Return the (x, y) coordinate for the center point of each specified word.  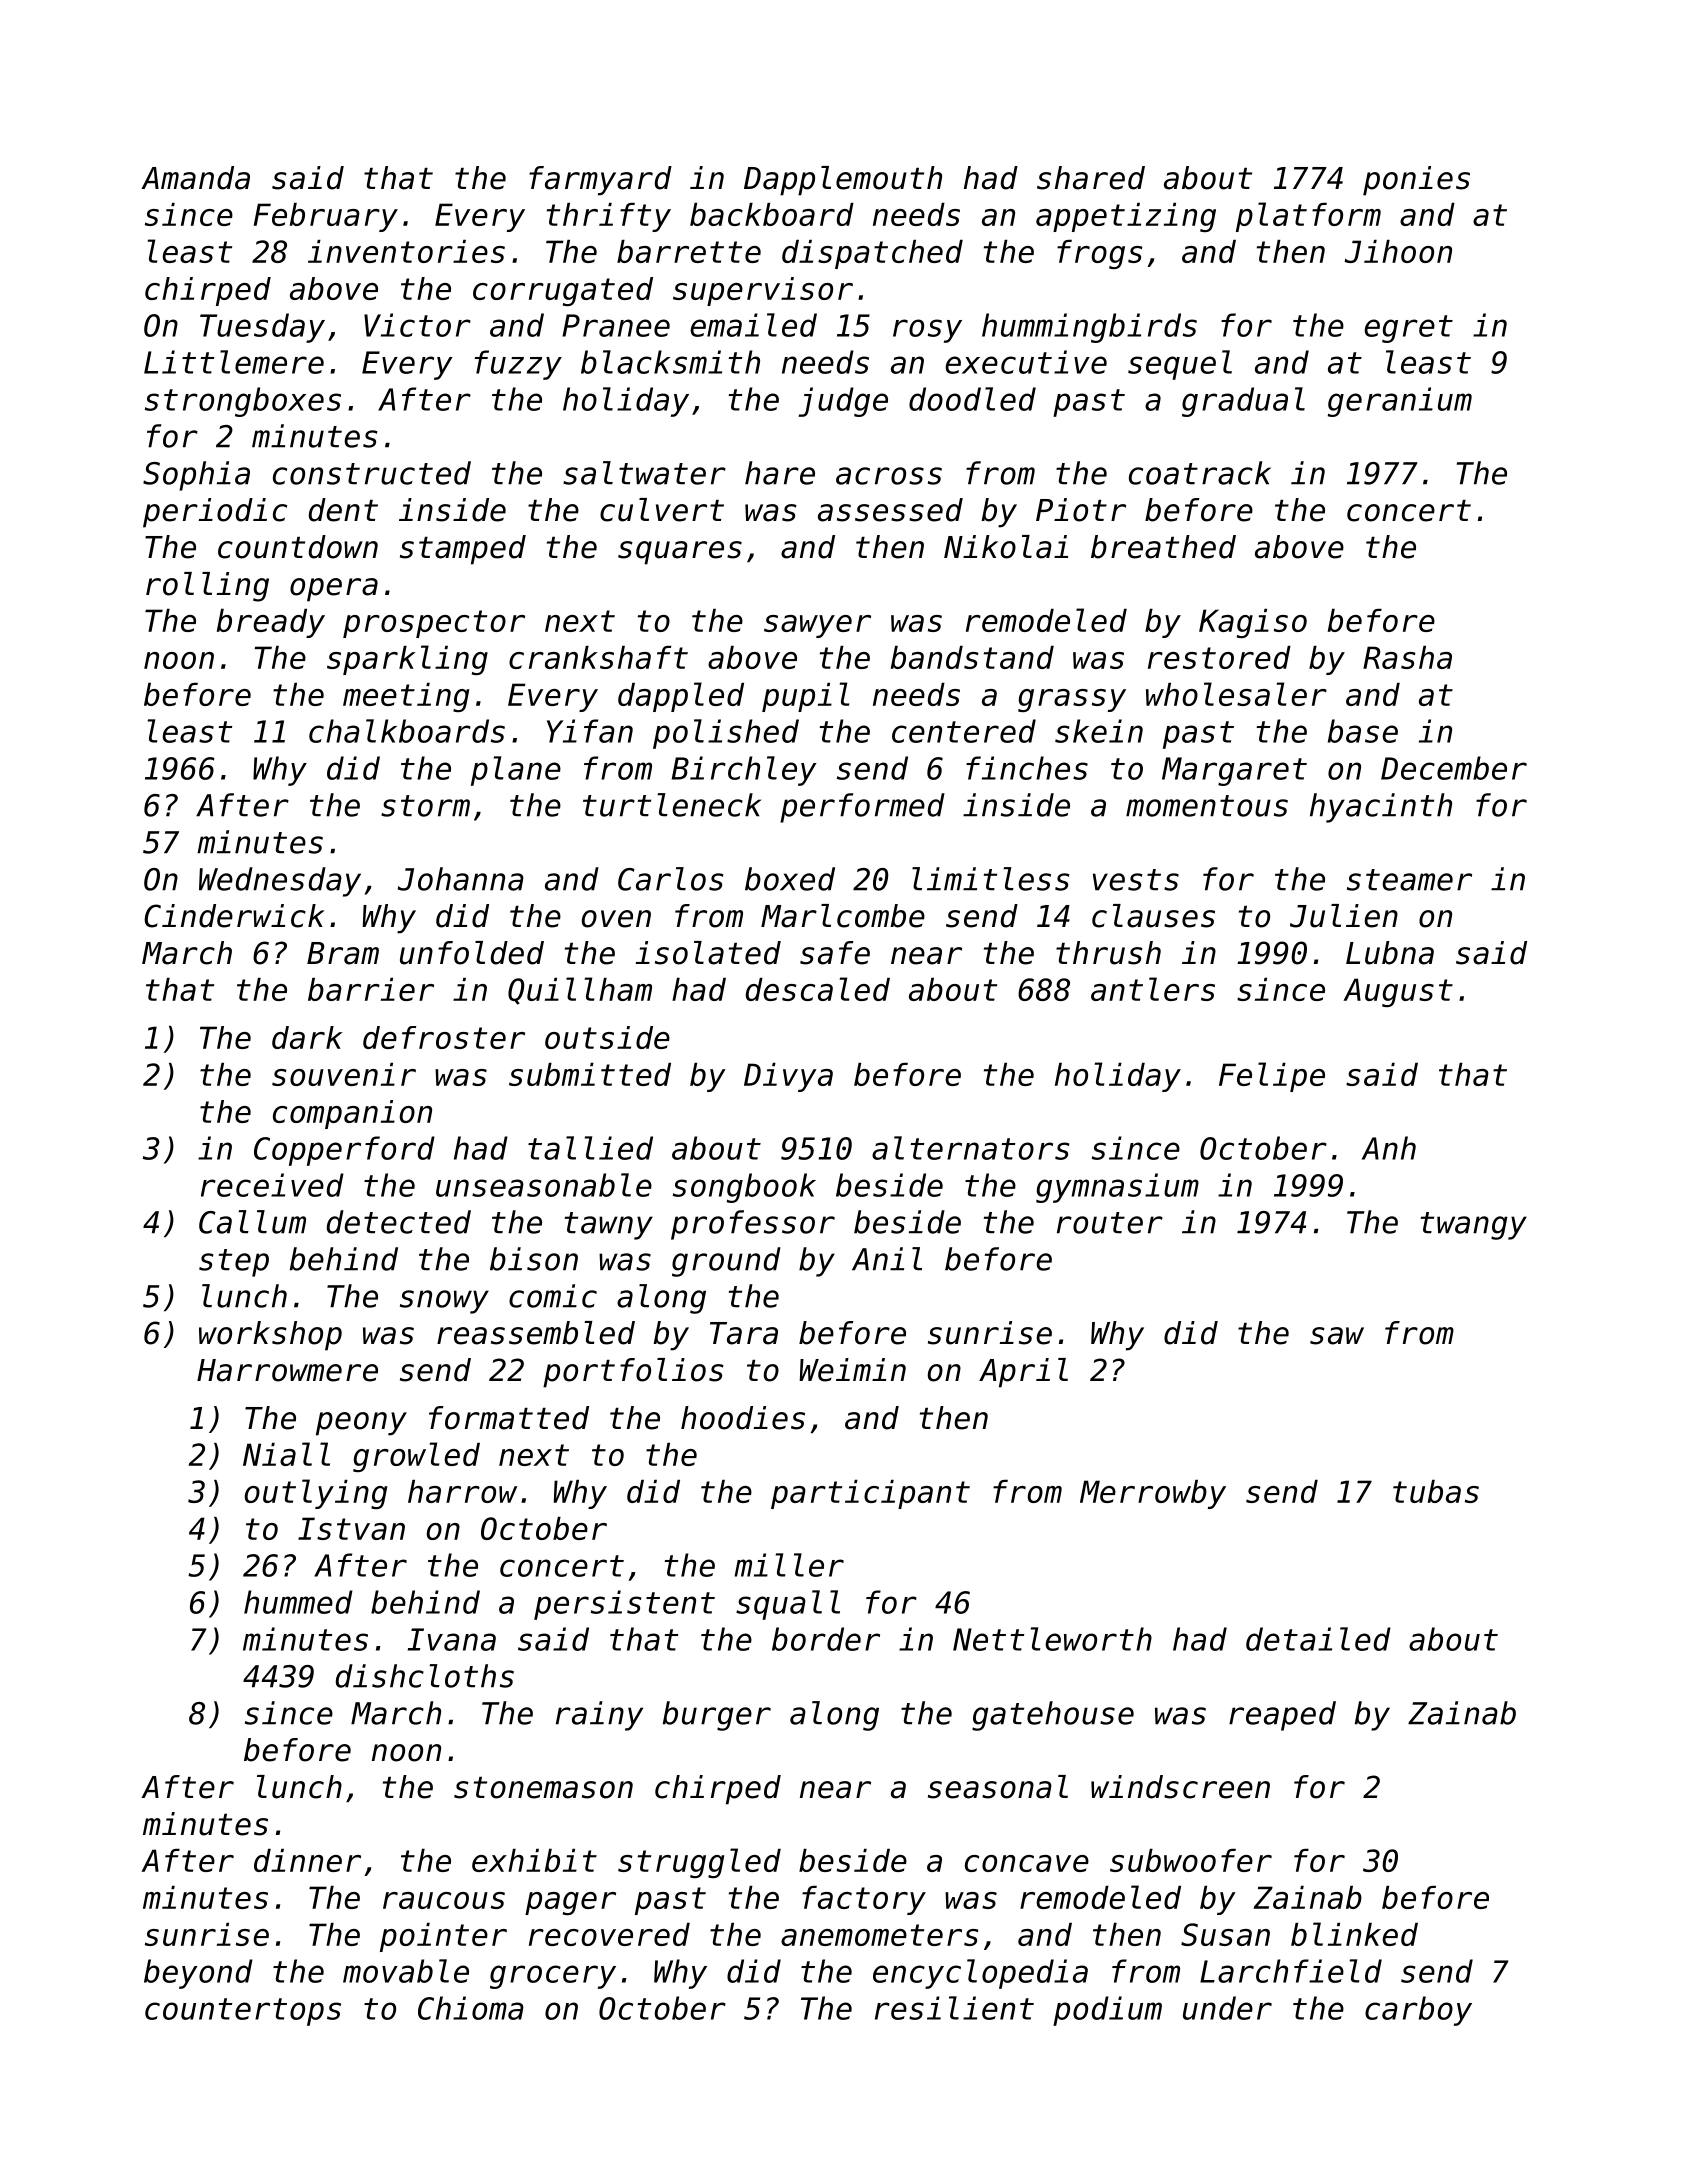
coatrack (1200, 473)
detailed (1318, 1639)
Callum (252, 1222)
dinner (307, 1860)
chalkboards (407, 731)
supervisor (763, 291)
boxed (790, 879)
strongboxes (243, 402)
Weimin (852, 1370)
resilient (954, 2008)
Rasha (1407, 657)
